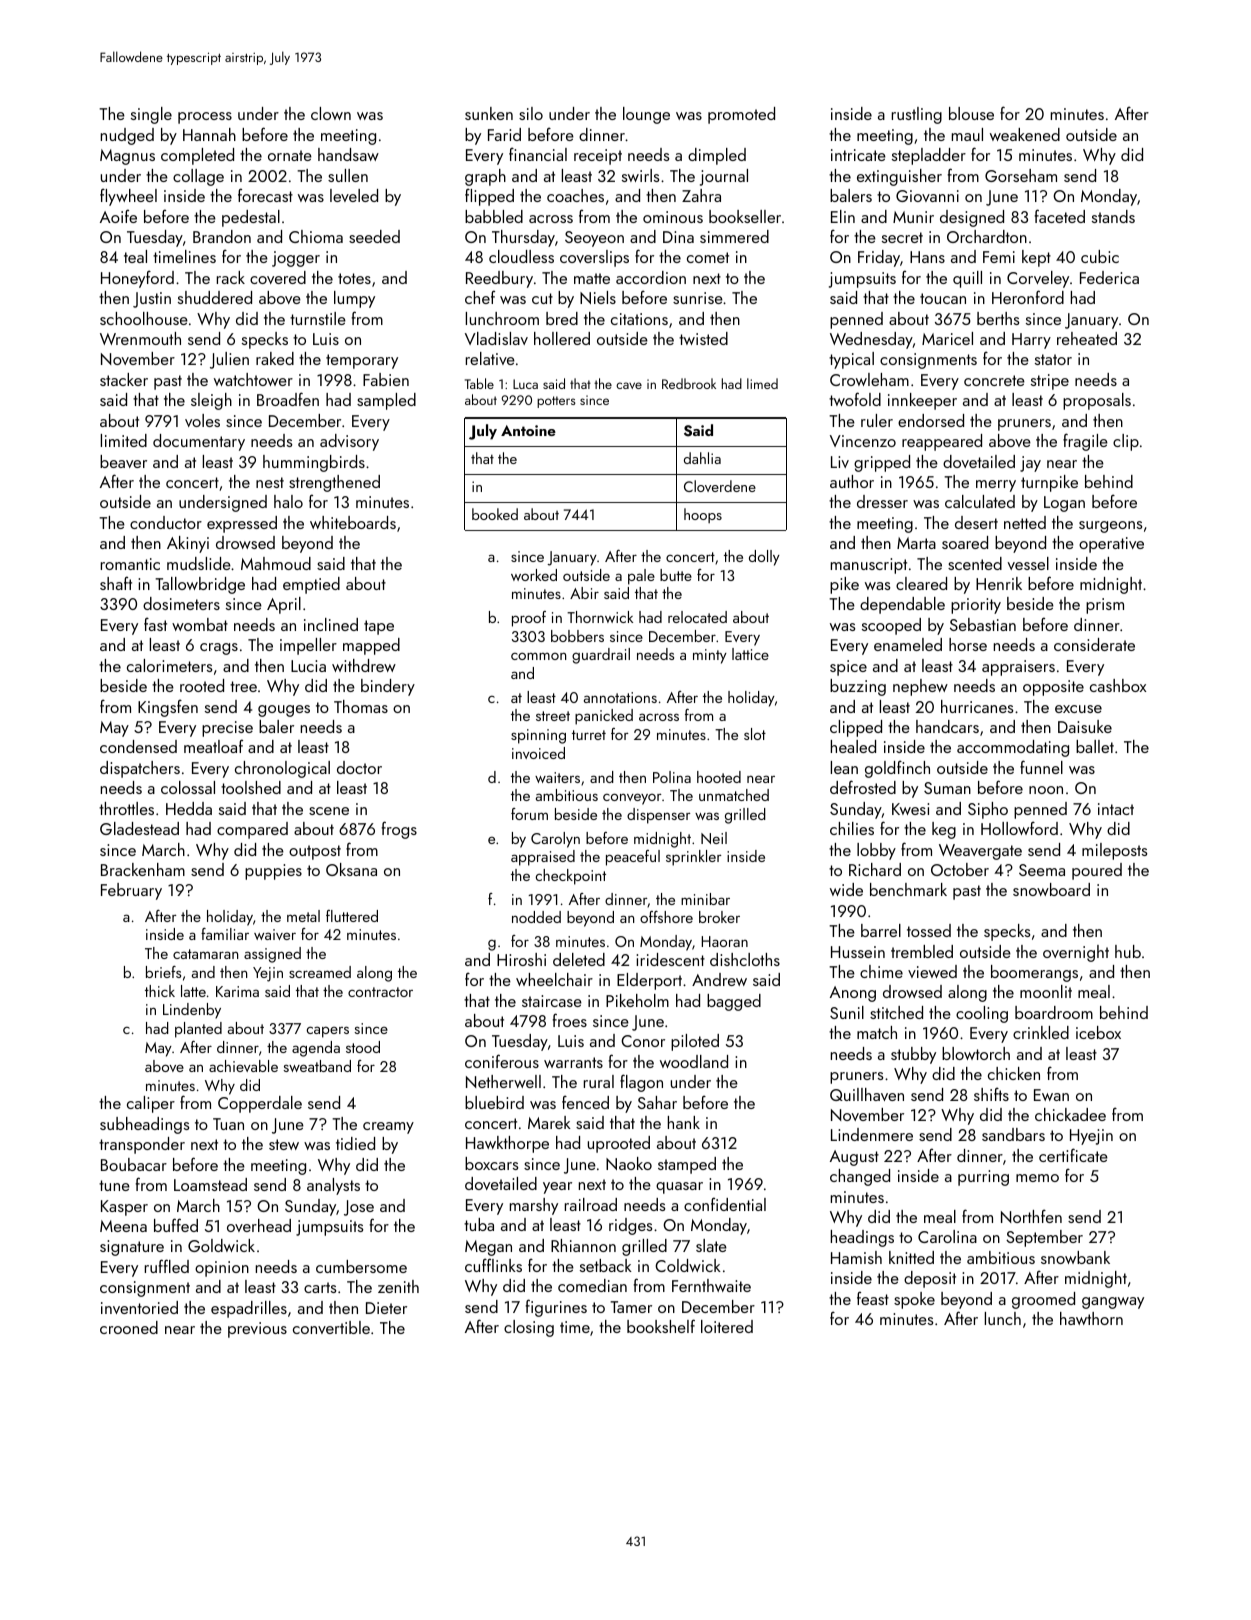 The width and height of the screenshot is (1251, 1620). I want to click on blouse, so click(971, 113).
